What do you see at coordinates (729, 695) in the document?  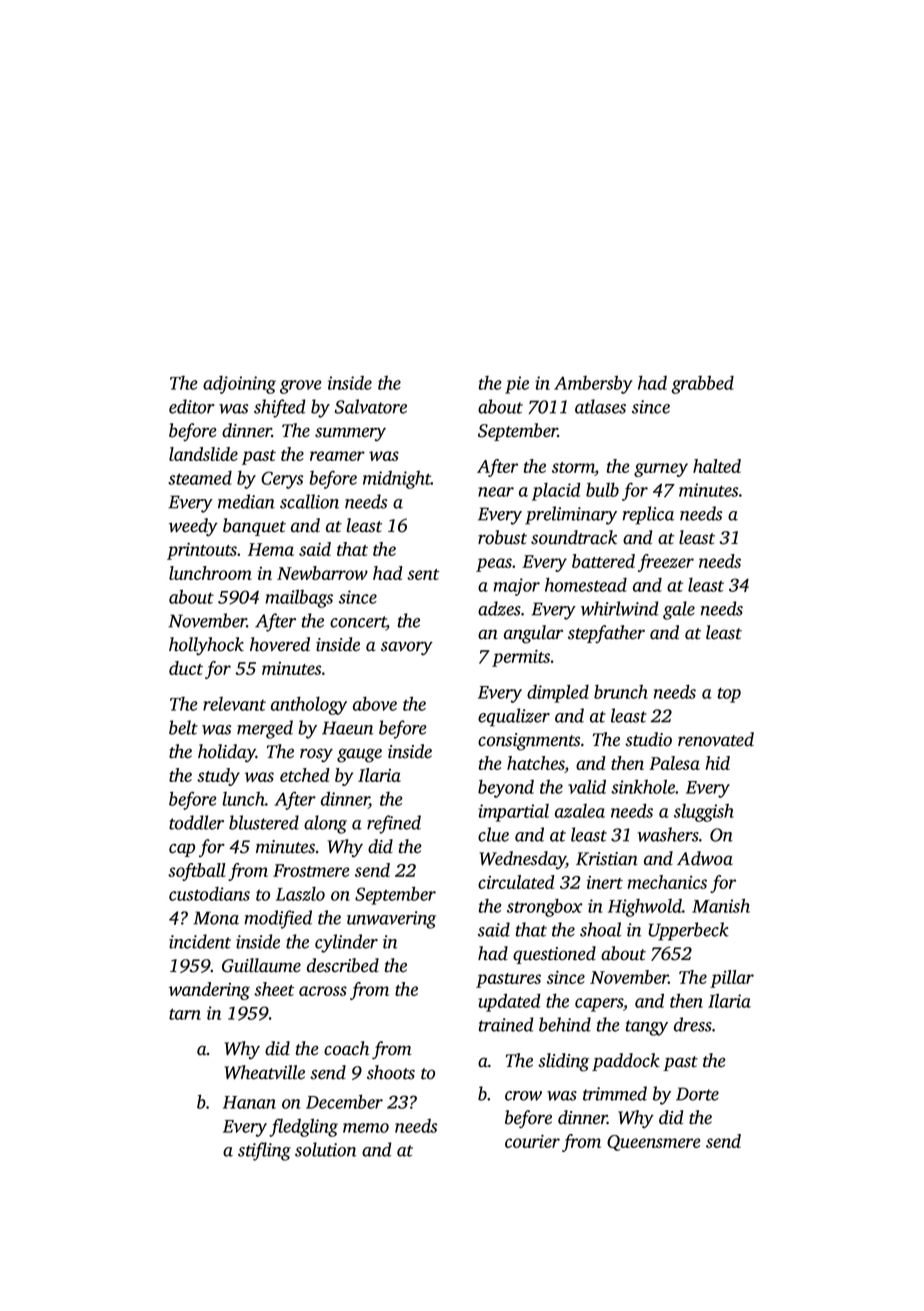 I see `top` at bounding box center [729, 695].
